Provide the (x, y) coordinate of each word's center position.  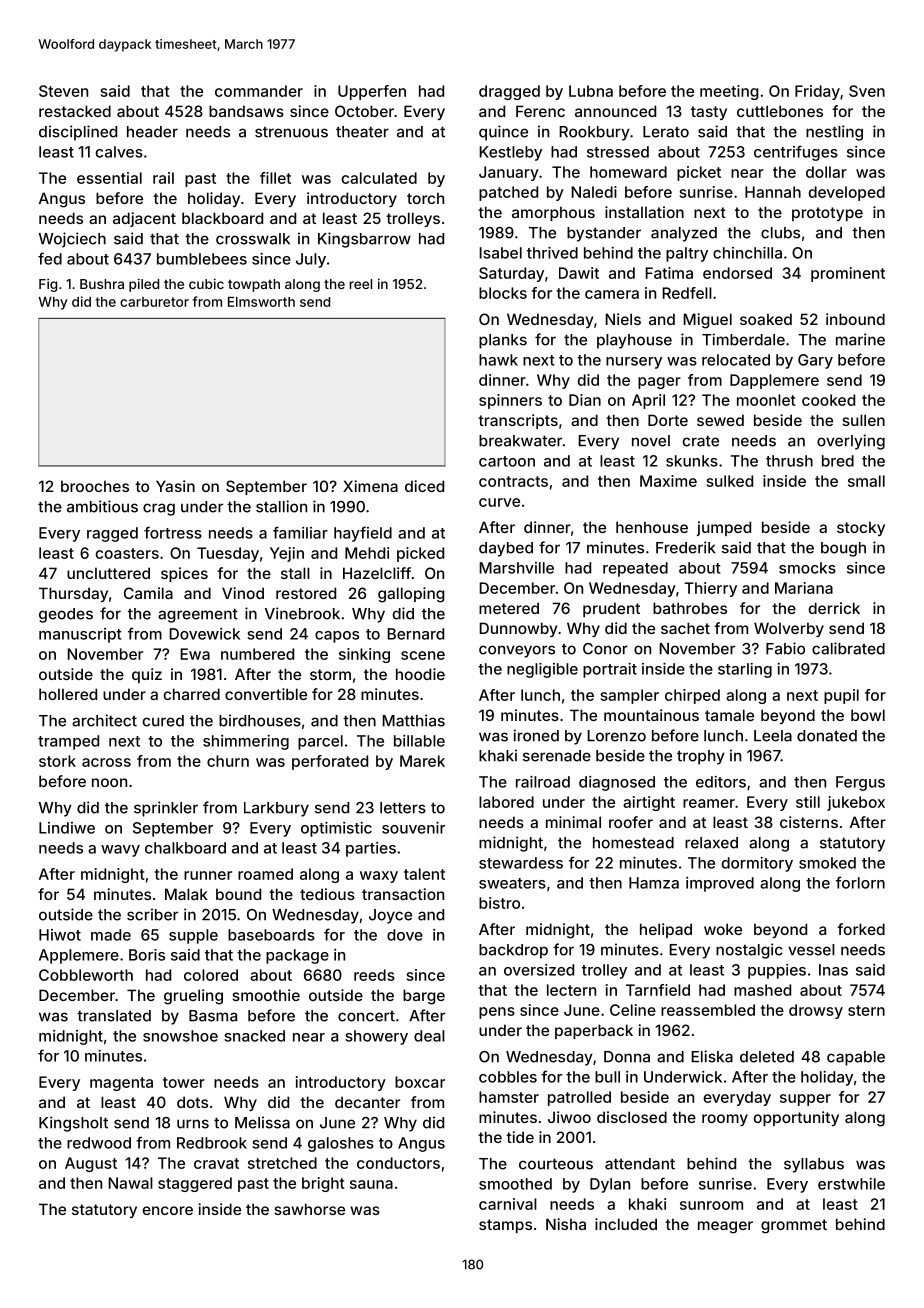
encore (168, 1210)
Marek (422, 761)
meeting (729, 92)
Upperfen (372, 92)
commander (259, 91)
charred (191, 694)
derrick (834, 608)
